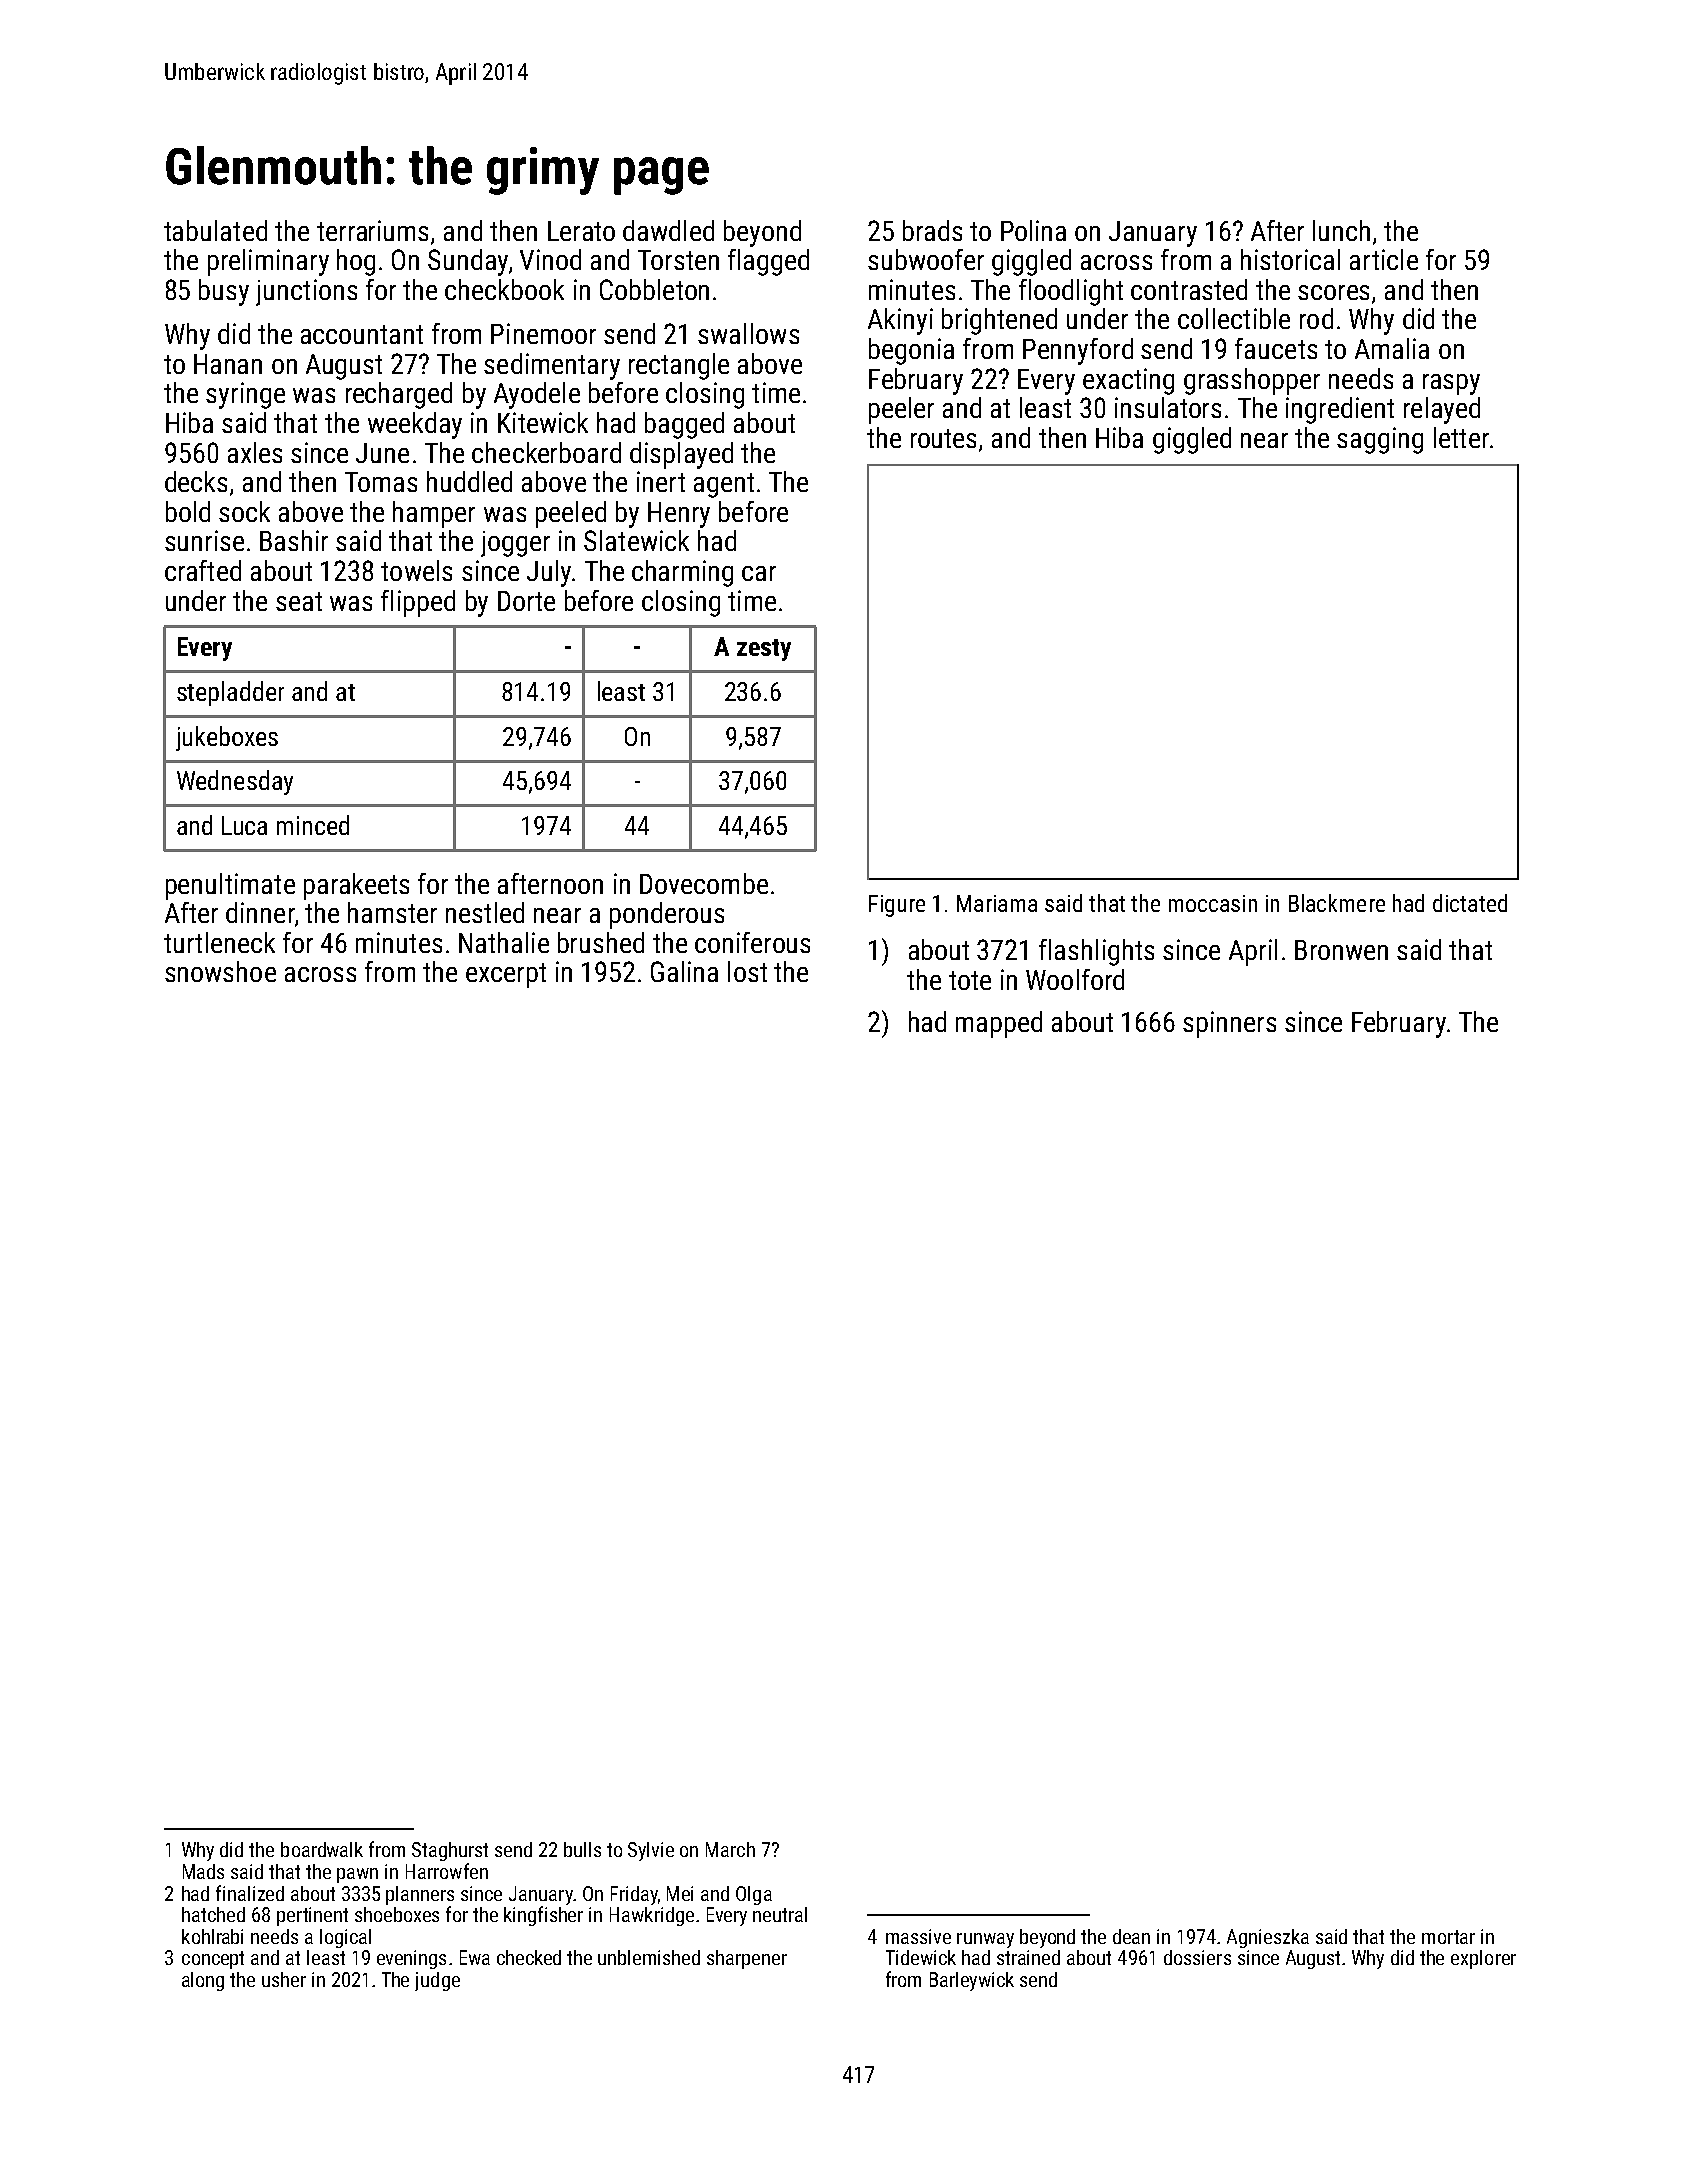 This page has width=1683, height=2178. I want to click on evenings, so click(411, 1959).
